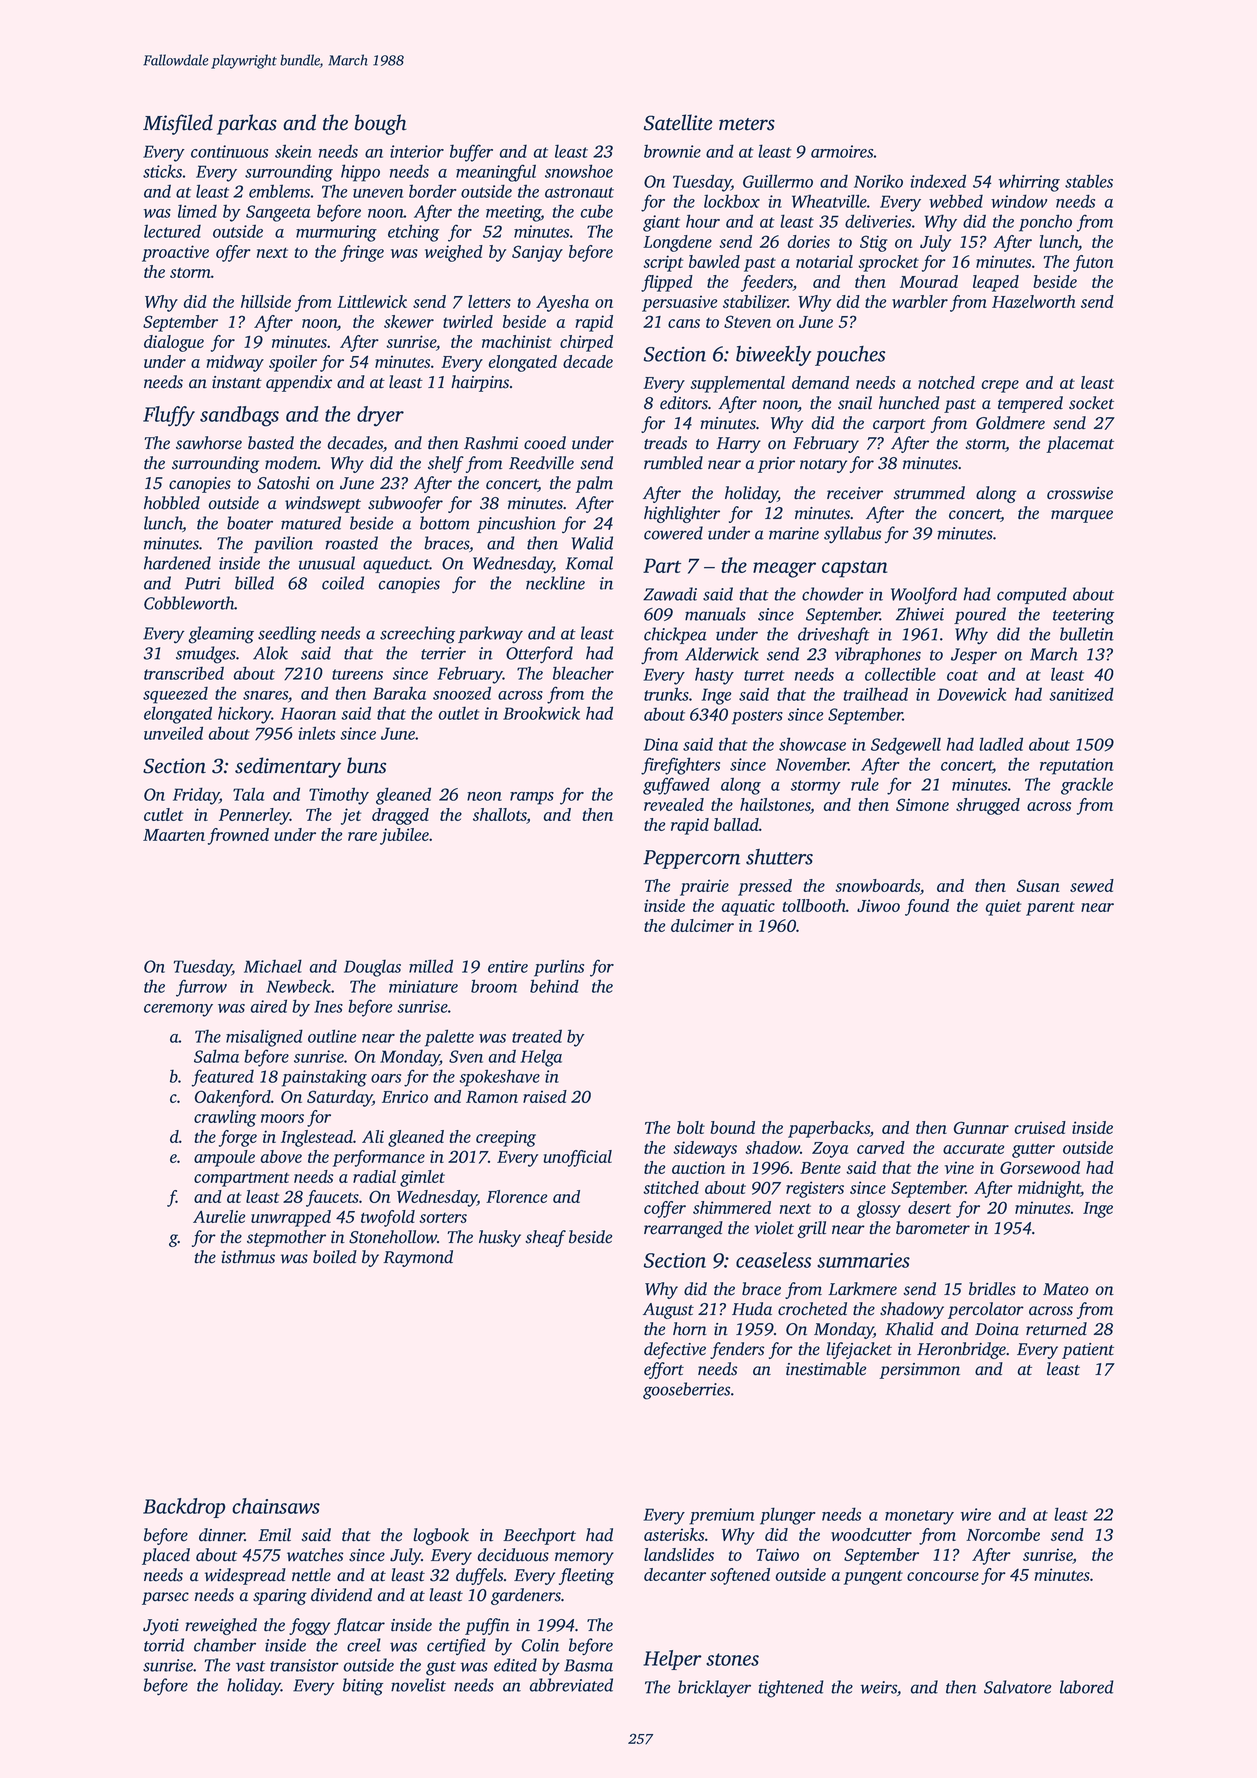 This screenshot has width=1257, height=1778. I want to click on foggy, so click(309, 1626).
